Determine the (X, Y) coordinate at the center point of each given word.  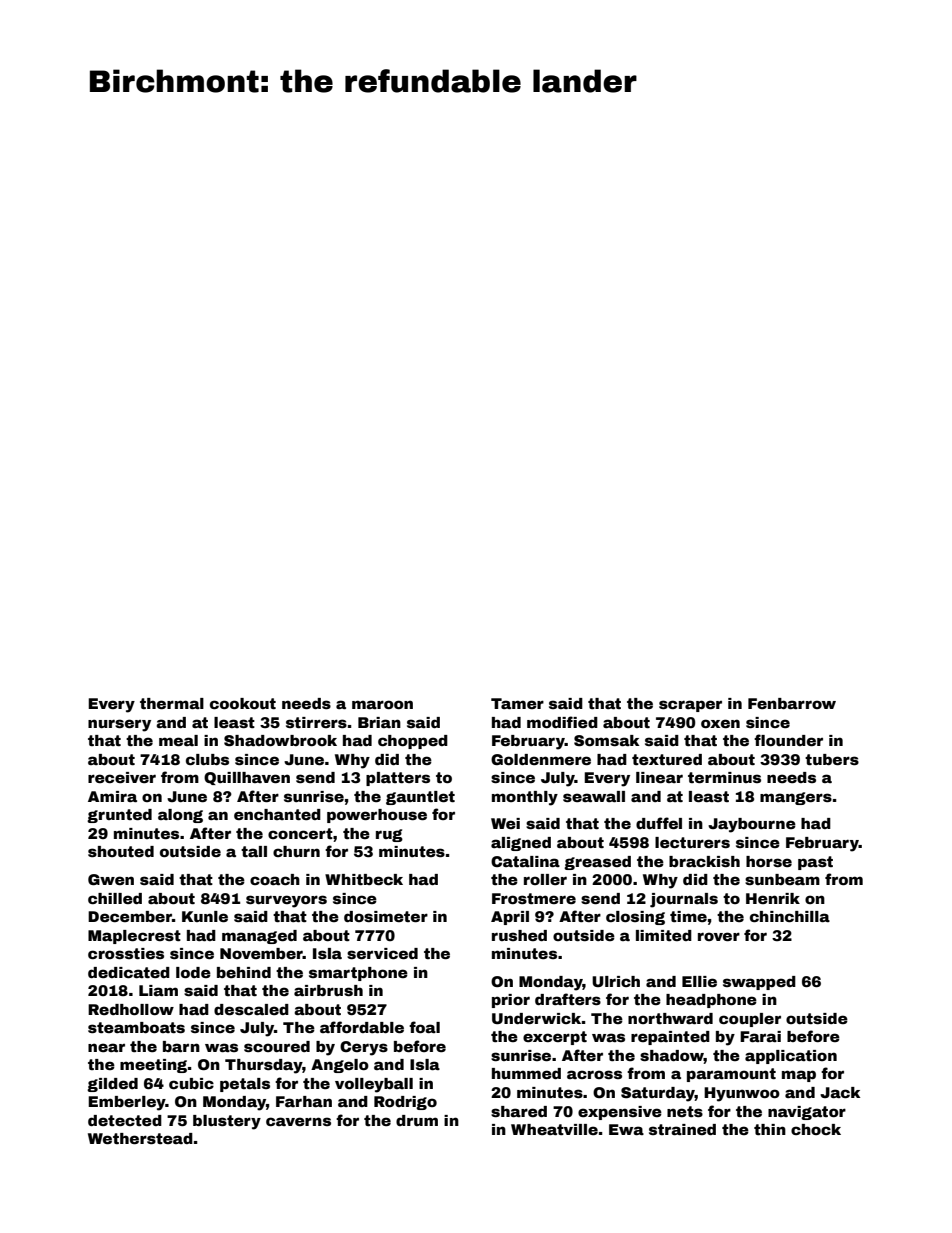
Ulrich (616, 981)
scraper (690, 706)
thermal (172, 703)
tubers (832, 759)
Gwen (111, 879)
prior (511, 1001)
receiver (122, 777)
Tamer (517, 703)
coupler (750, 1020)
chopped (413, 742)
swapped (759, 983)
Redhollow (131, 1009)
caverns (298, 1121)
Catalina (525, 861)
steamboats (136, 1027)
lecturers (692, 842)
